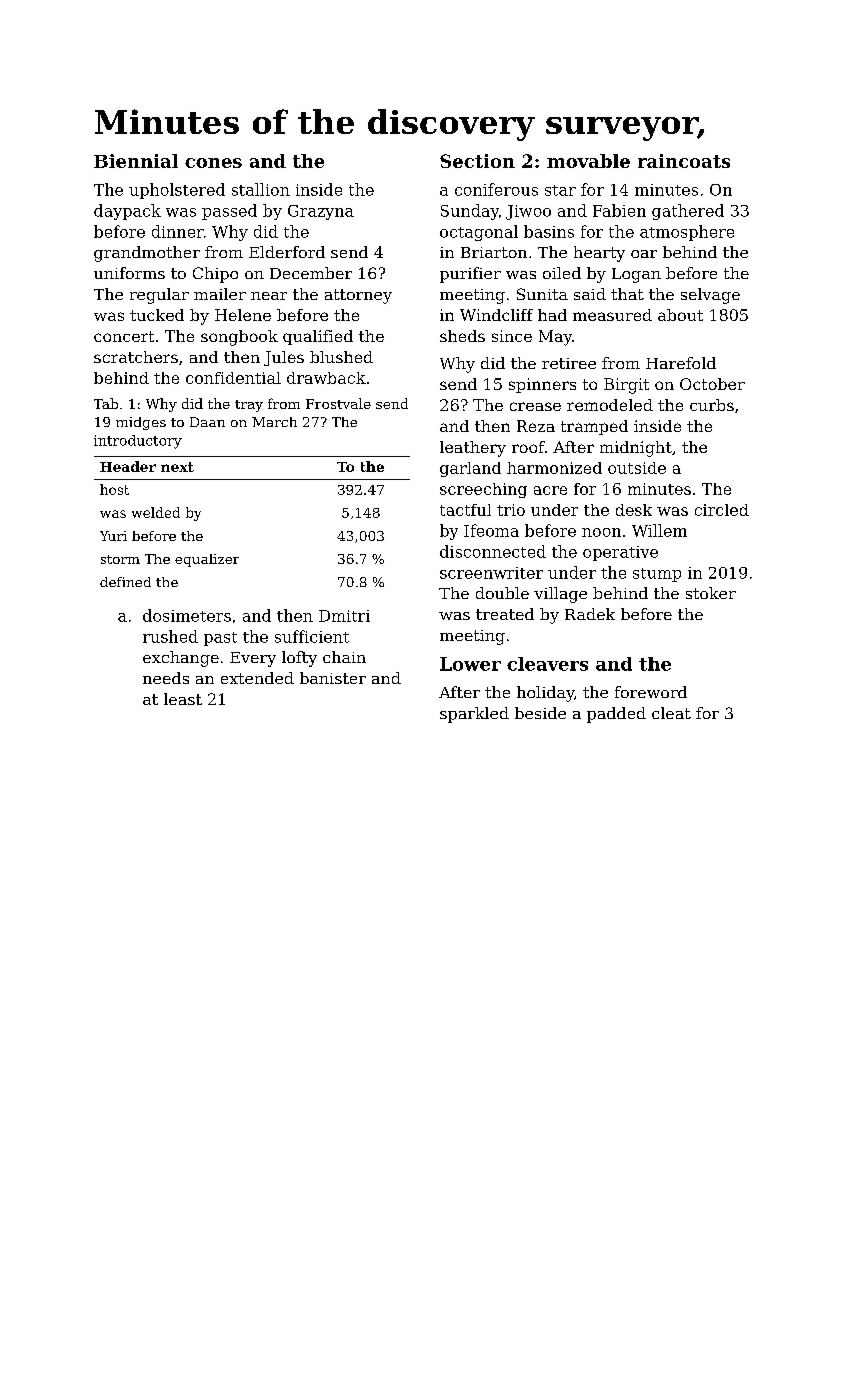 Image resolution: width=849 pixels, height=1400 pixels. Describe the element at coordinates (588, 161) in the image. I see `movable` at that location.
